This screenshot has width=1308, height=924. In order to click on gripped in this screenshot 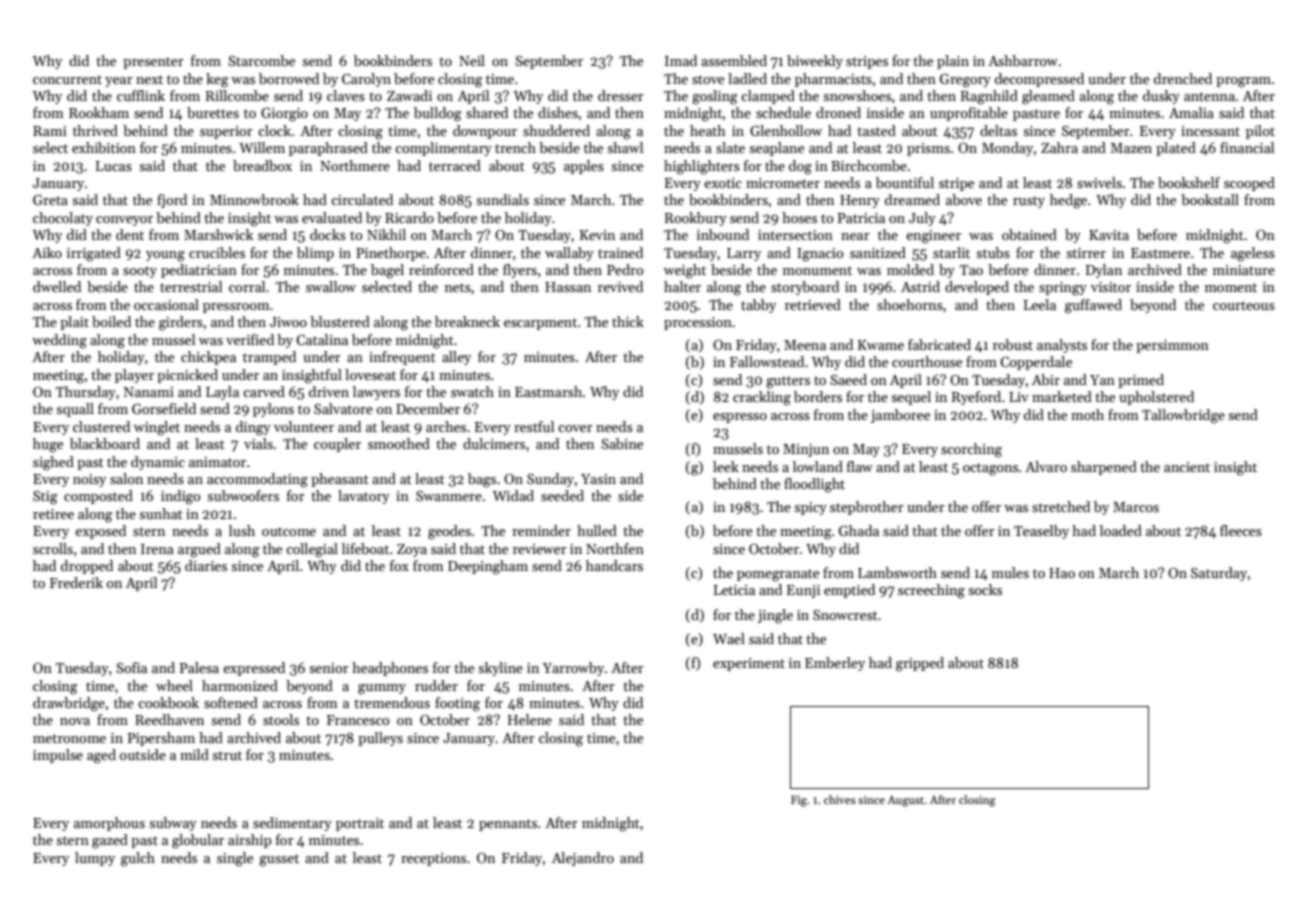, I will do `click(920, 664)`.
